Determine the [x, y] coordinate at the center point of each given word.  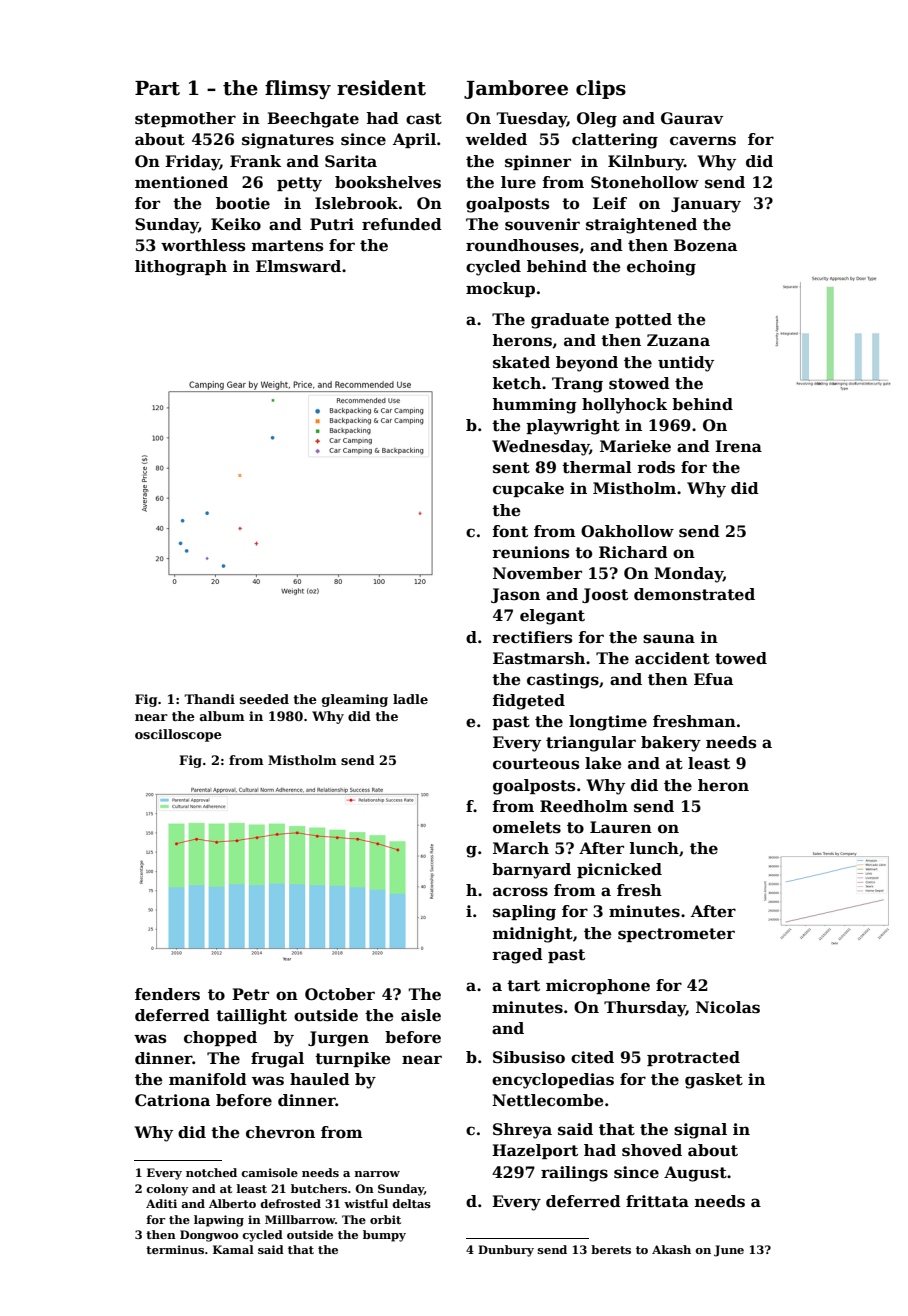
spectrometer [676, 935]
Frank [255, 161]
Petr [250, 994]
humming [534, 406]
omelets [527, 827]
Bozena [705, 245]
